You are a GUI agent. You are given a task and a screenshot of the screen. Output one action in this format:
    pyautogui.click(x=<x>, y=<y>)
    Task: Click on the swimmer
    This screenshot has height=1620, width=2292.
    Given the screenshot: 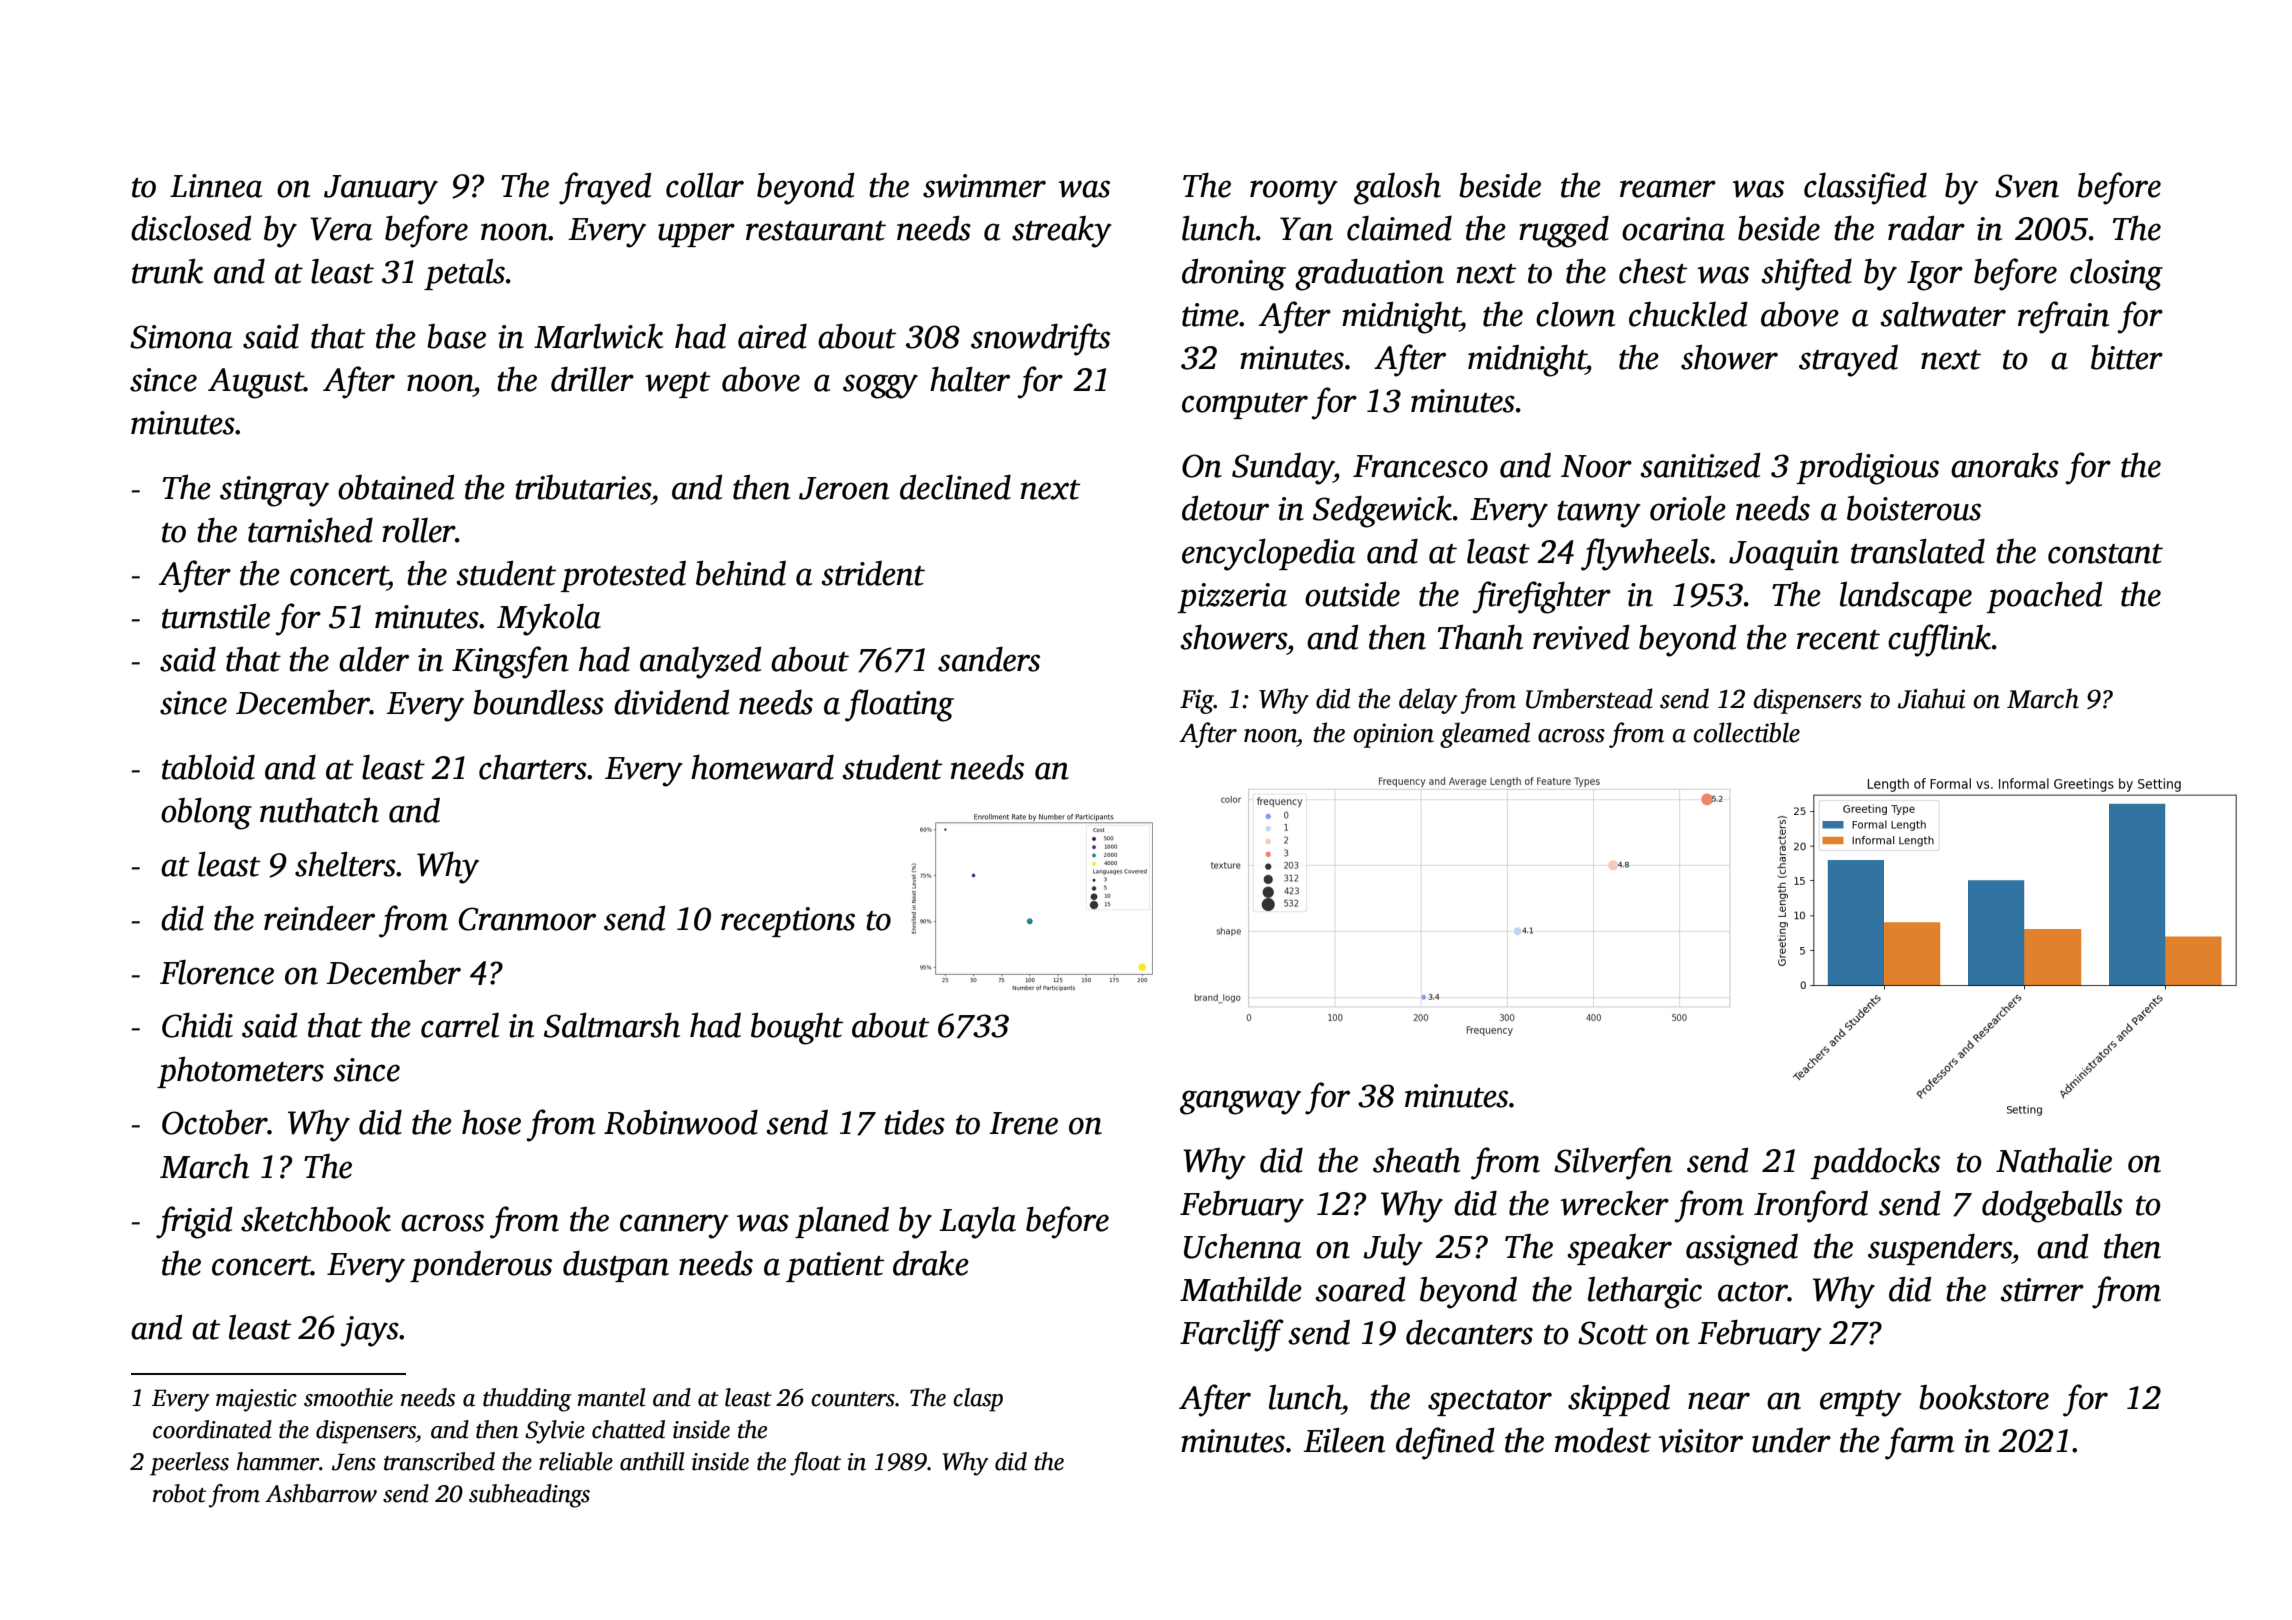 What is the action you would take?
    pyautogui.click(x=984, y=186)
